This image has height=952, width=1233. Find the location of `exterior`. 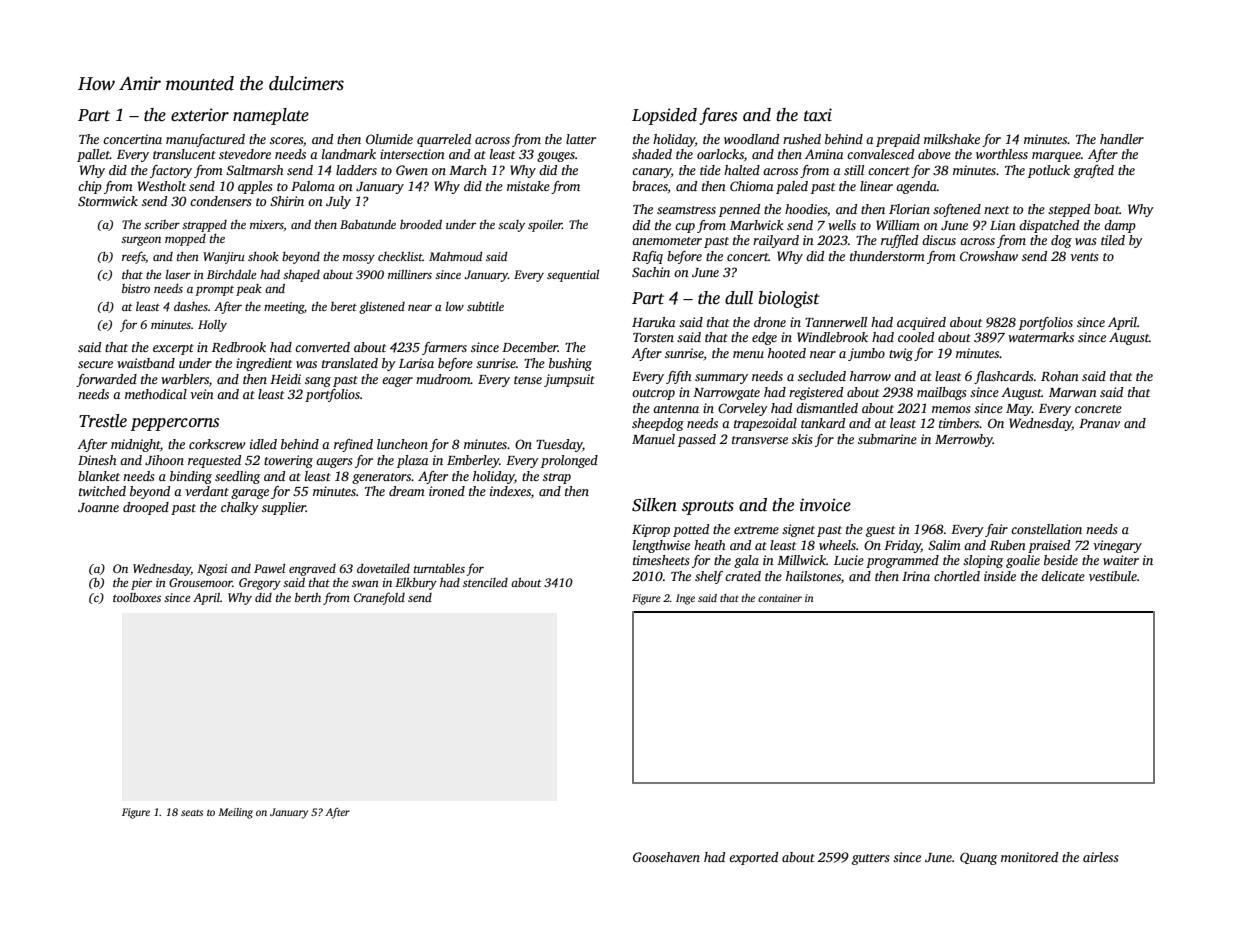

exterior is located at coordinates (200, 115).
